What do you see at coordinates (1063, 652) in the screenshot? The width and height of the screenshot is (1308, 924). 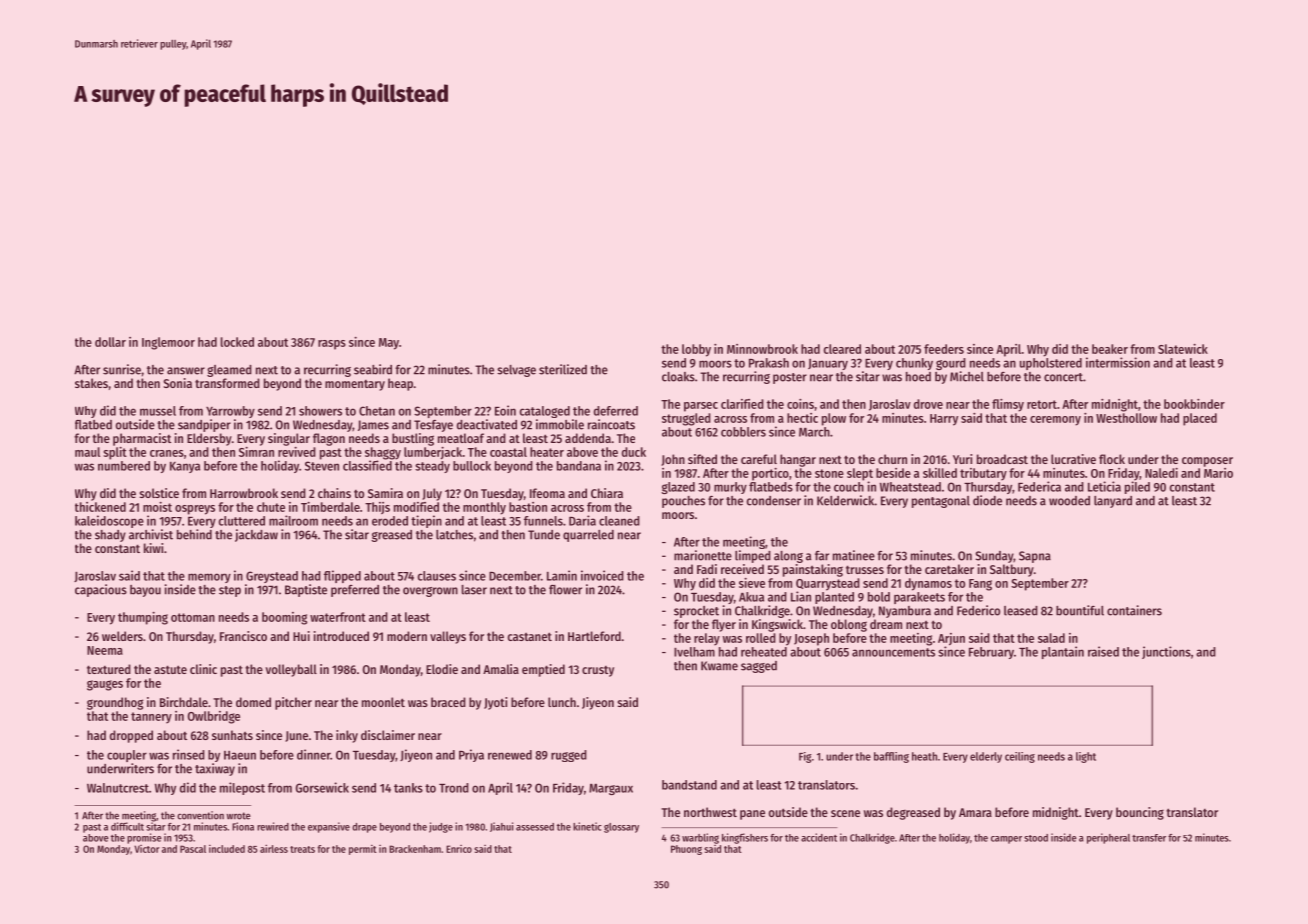 I see `plantain` at bounding box center [1063, 652].
